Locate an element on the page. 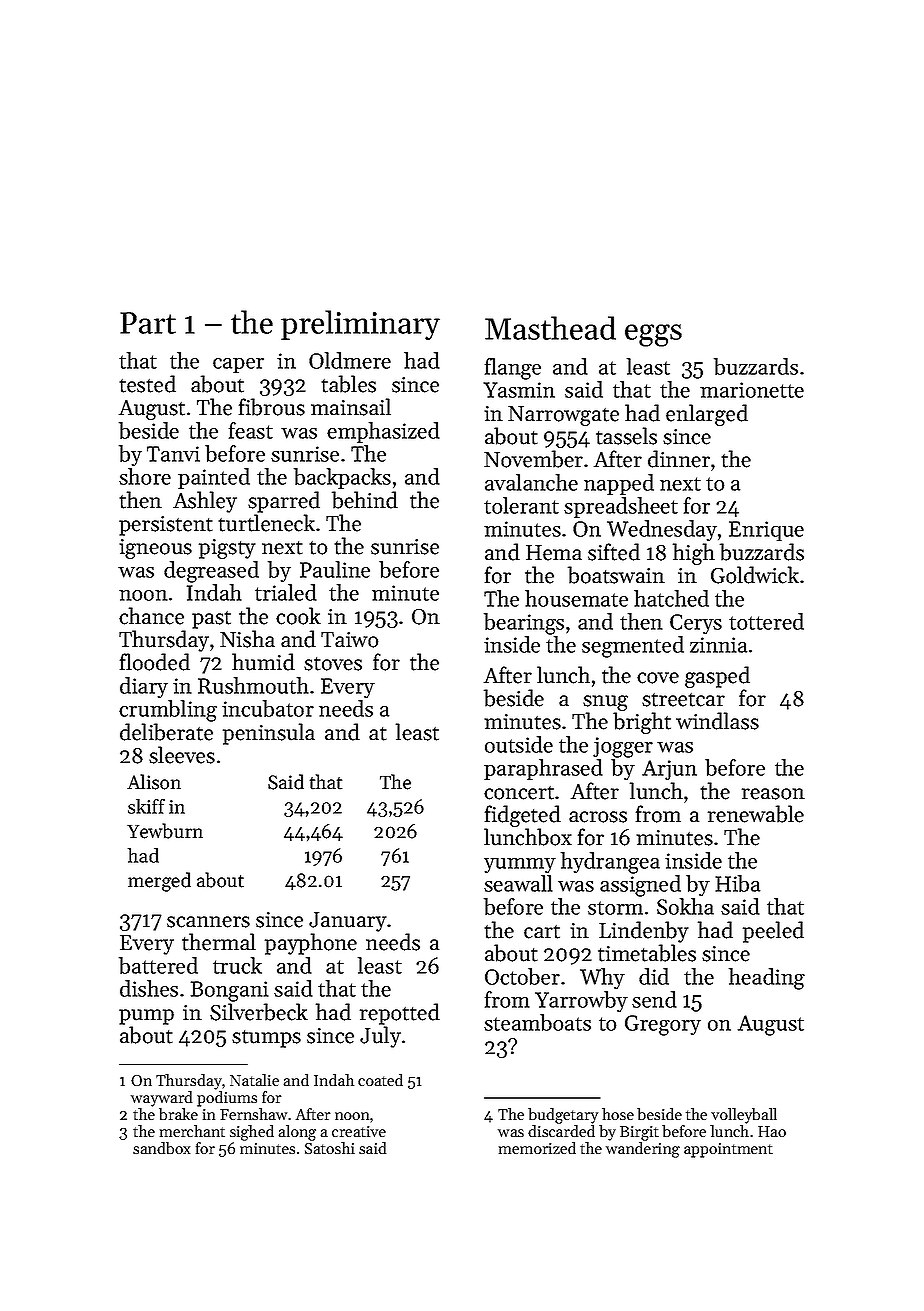 Image resolution: width=924 pixels, height=1311 pixels. reason is located at coordinates (773, 794).
